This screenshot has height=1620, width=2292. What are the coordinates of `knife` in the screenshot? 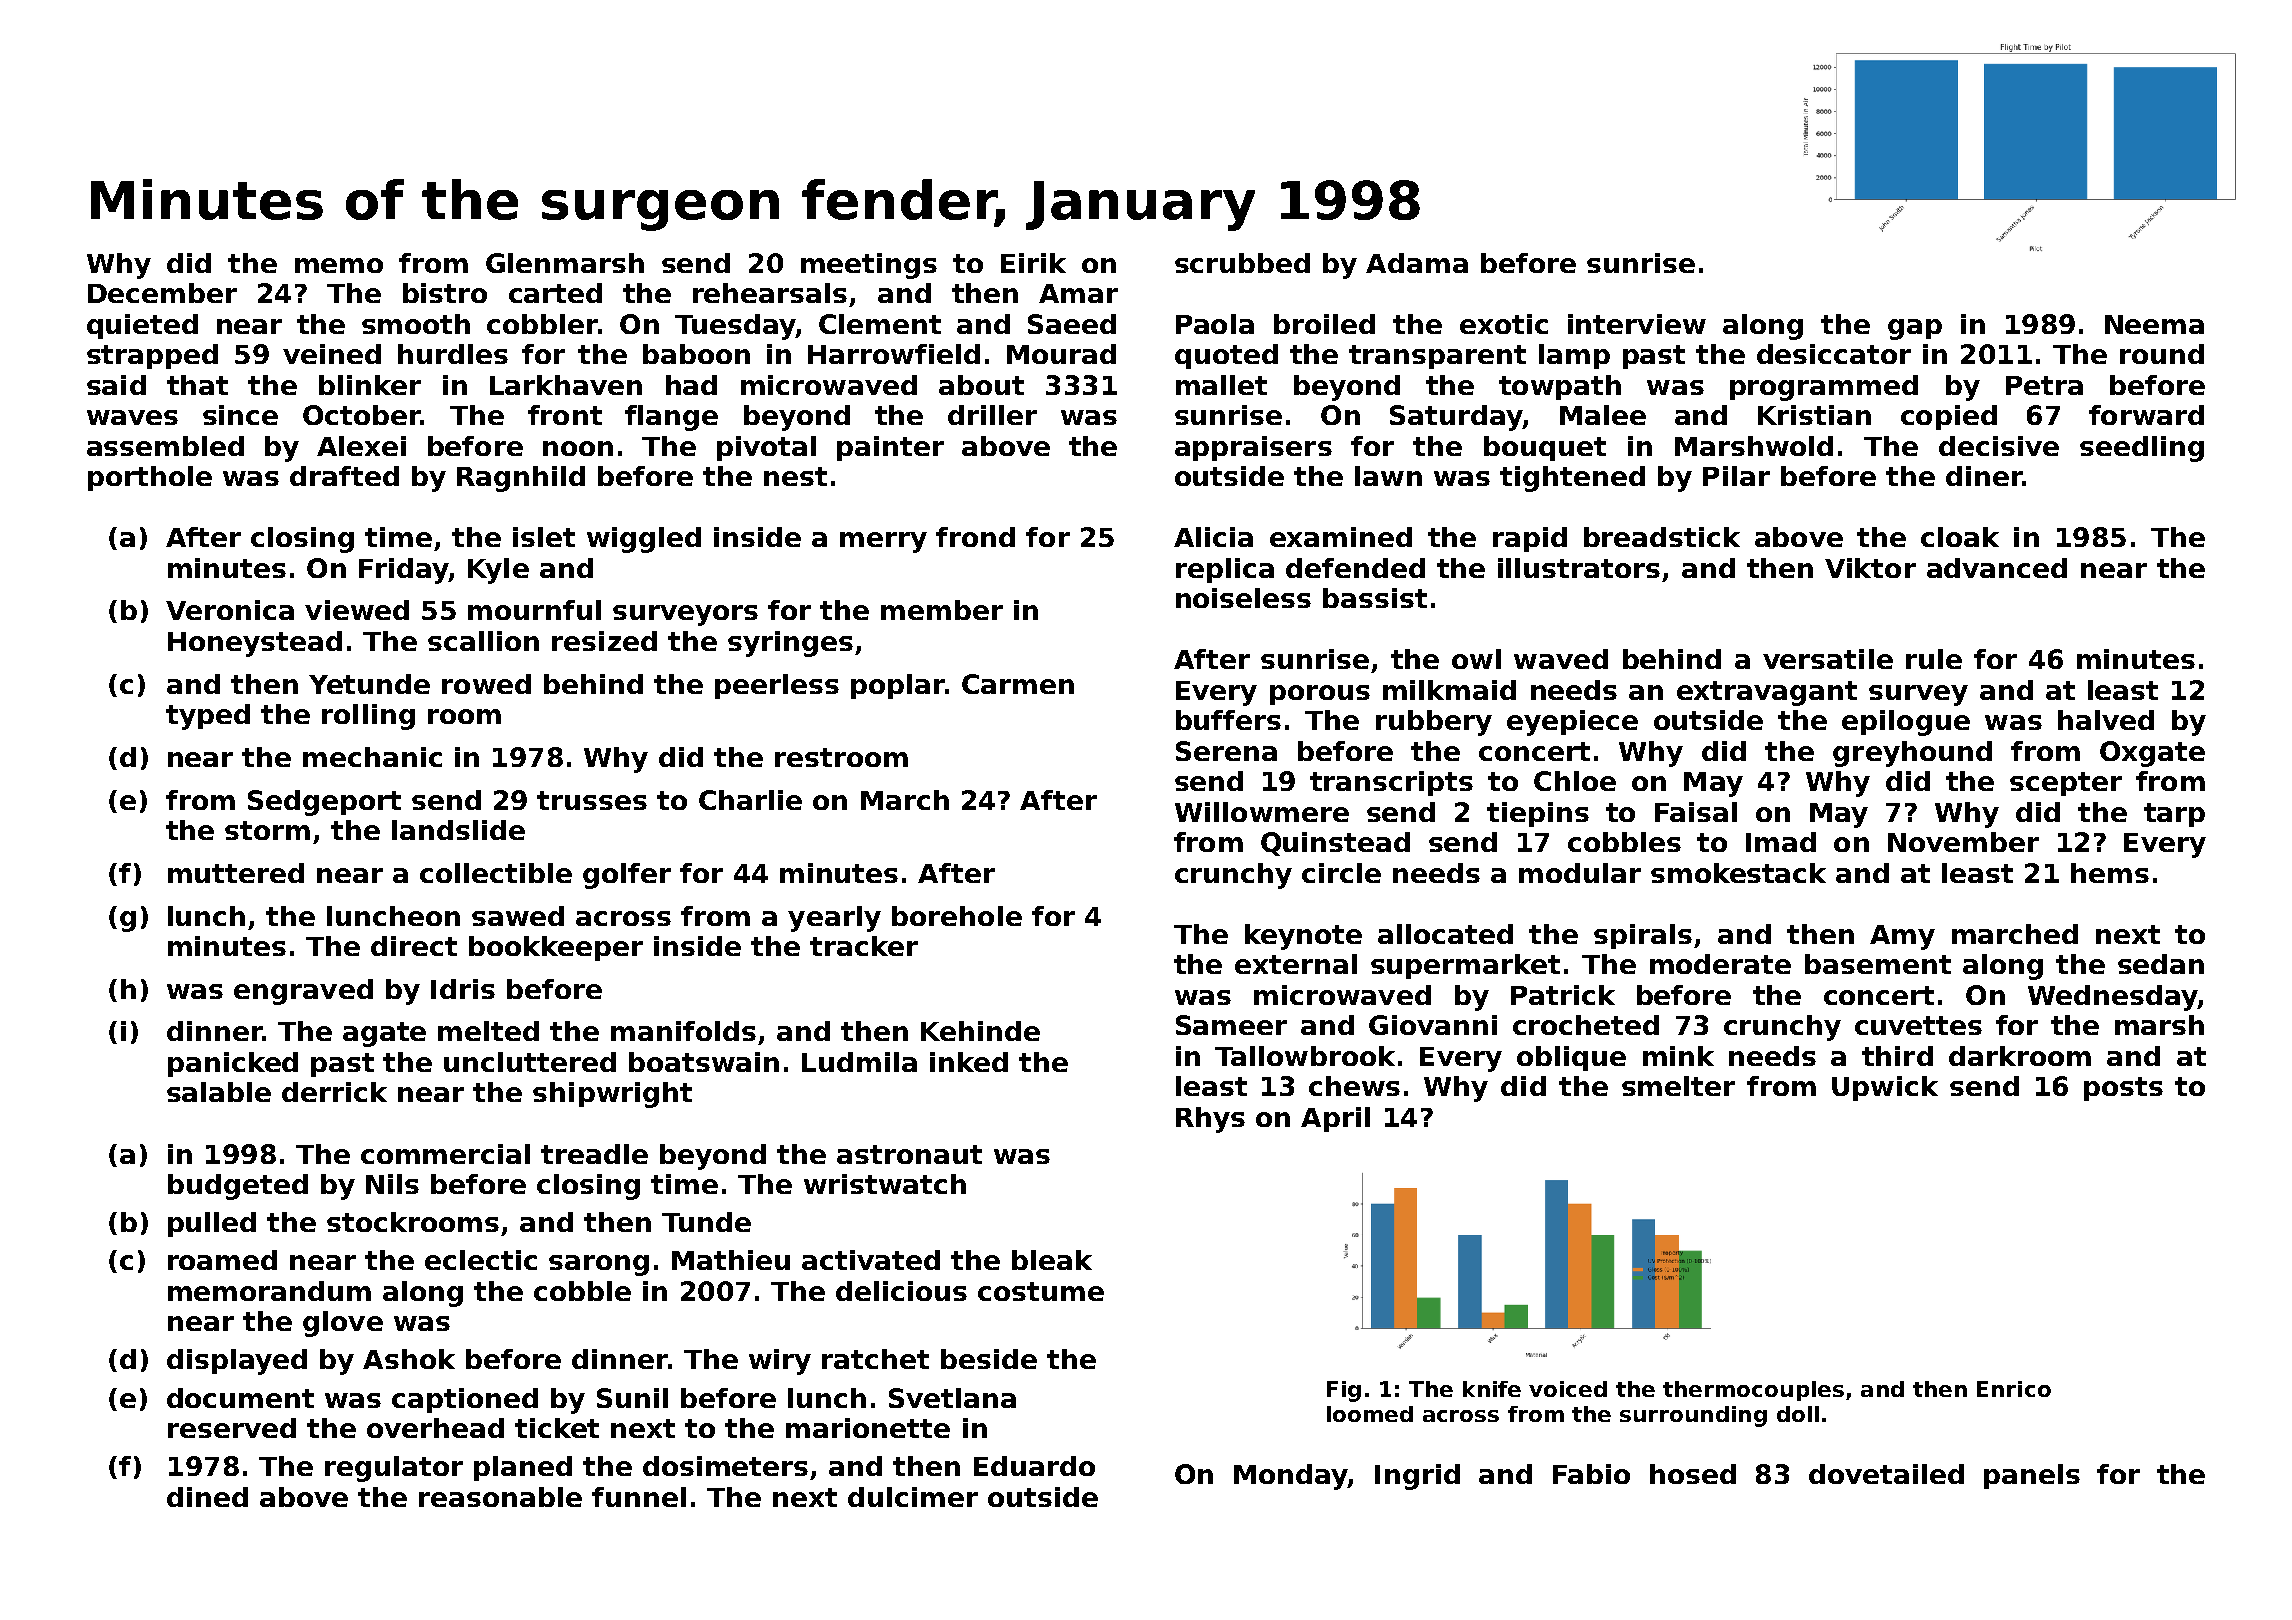 It's located at (1492, 1389).
